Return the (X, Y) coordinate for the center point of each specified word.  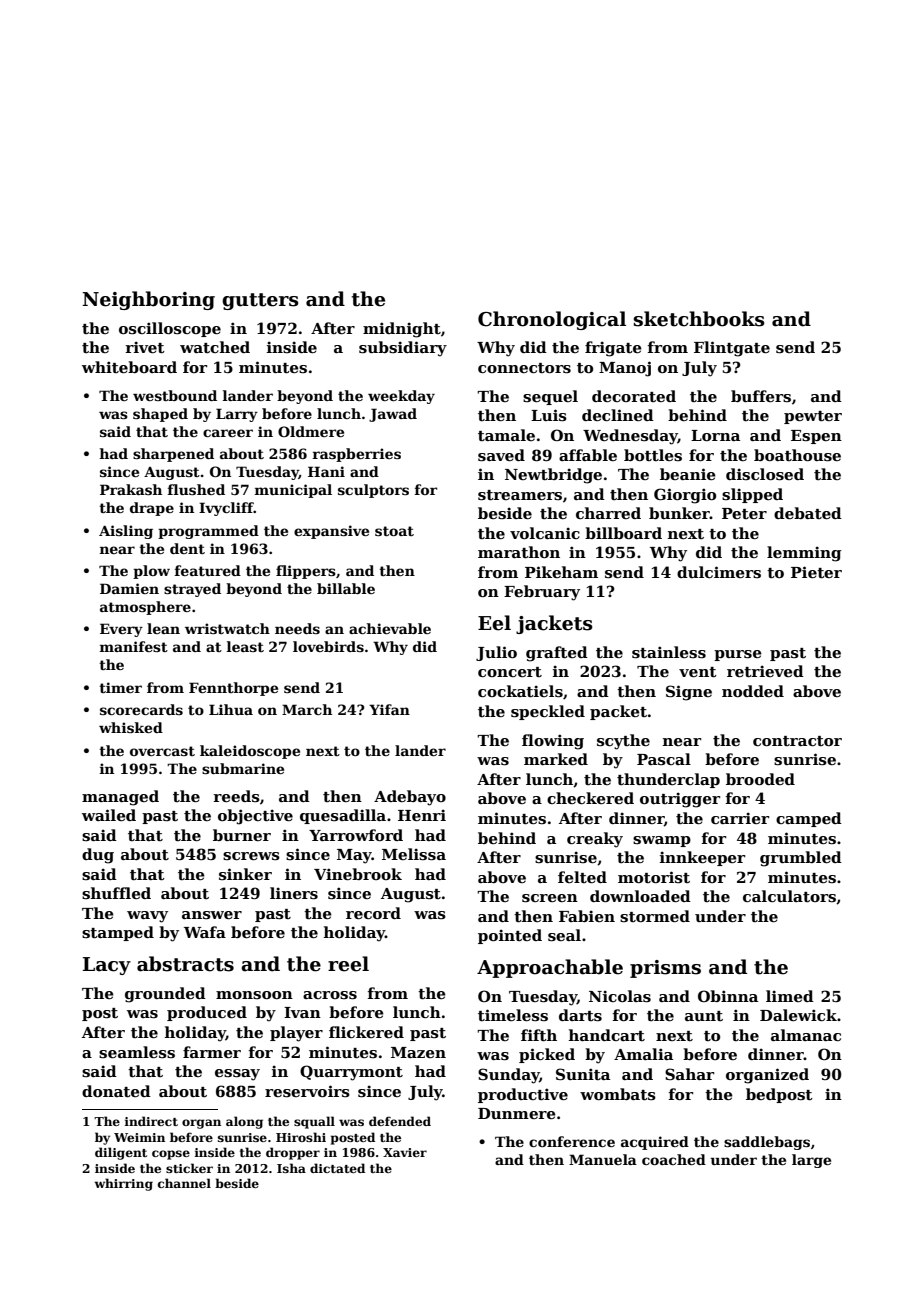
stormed (655, 916)
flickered (366, 1032)
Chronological (552, 320)
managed (120, 798)
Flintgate (732, 349)
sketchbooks (699, 319)
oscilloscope (170, 329)
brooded (760, 779)
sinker (245, 874)
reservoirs (307, 1091)
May (354, 856)
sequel (550, 397)
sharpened (173, 455)
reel (348, 964)
